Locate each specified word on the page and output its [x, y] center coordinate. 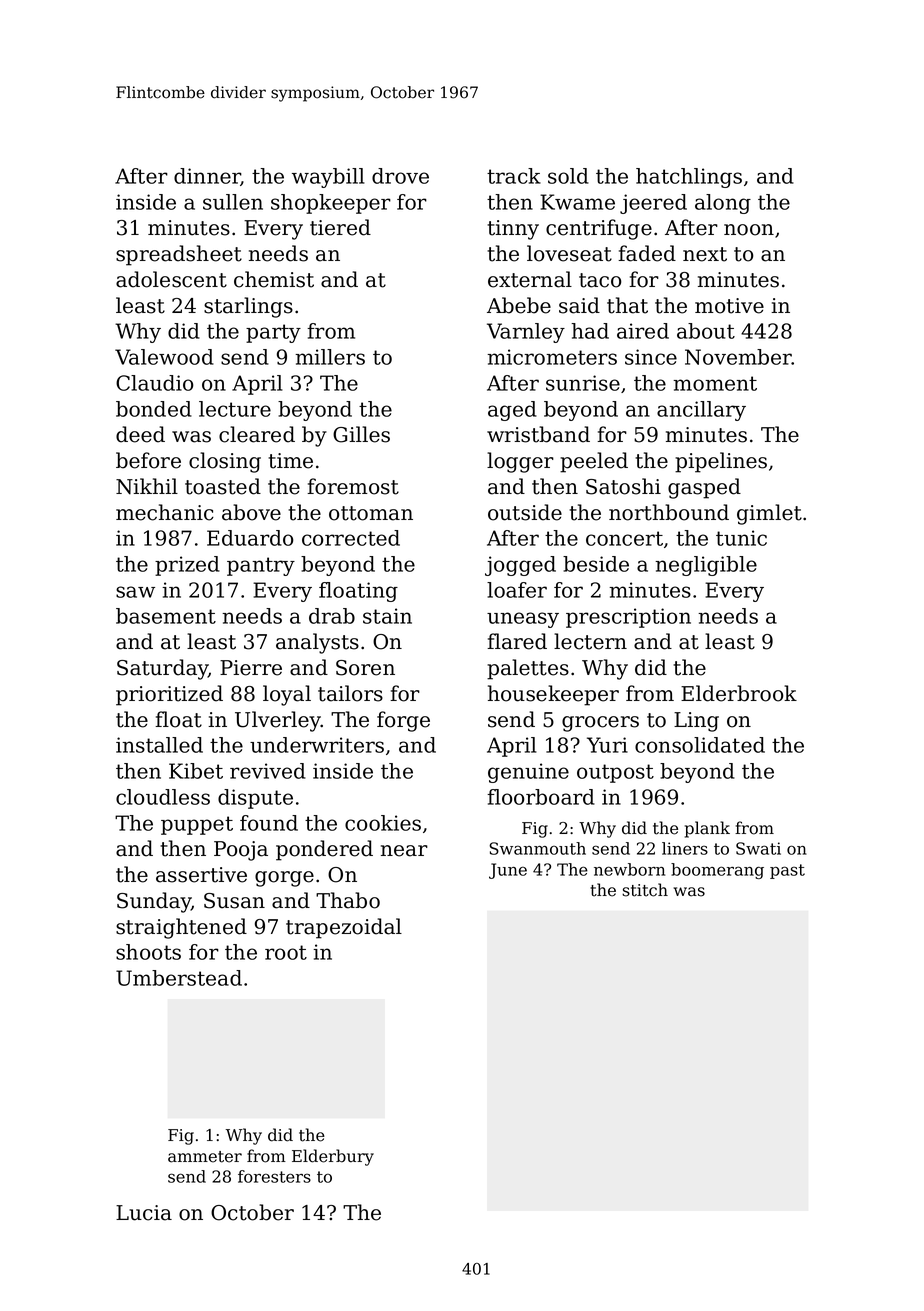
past [787, 871]
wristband [538, 434]
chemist [274, 279]
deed [140, 434]
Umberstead [179, 978]
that [627, 305]
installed [159, 745]
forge [403, 721]
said [579, 305]
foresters [274, 1176]
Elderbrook [739, 693]
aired [643, 331]
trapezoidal [344, 928]
